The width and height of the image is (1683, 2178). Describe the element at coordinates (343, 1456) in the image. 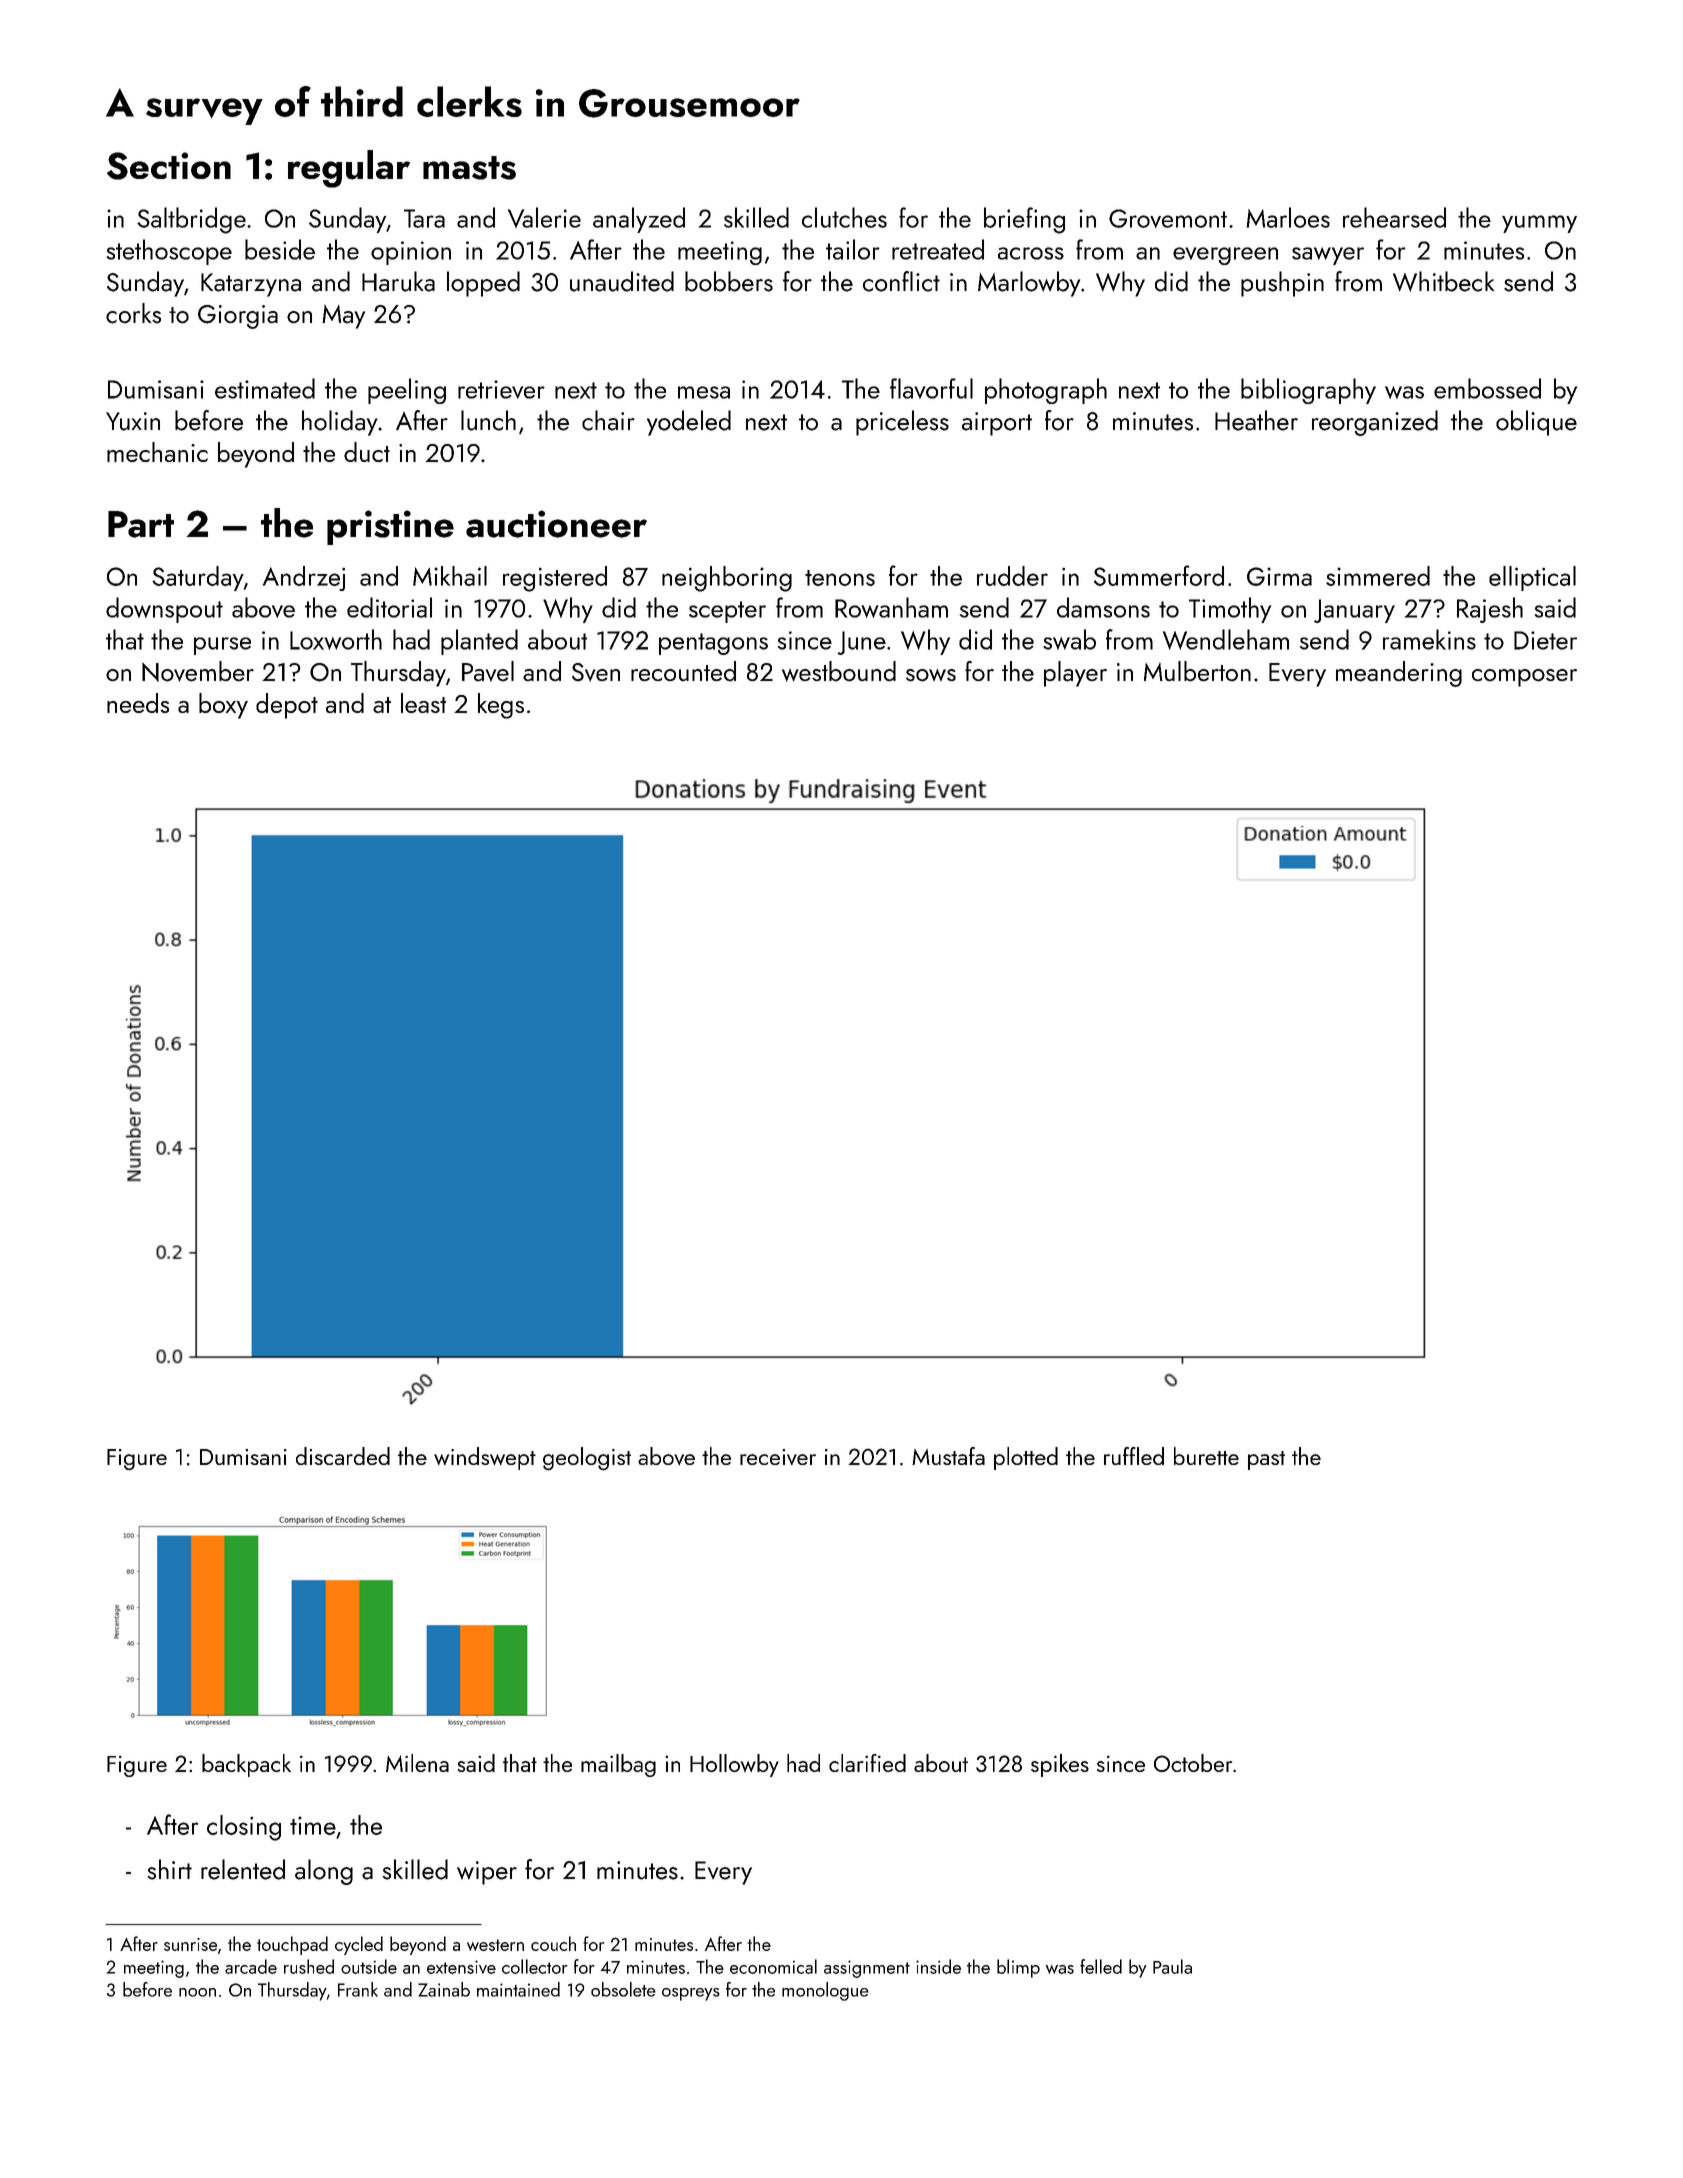

I see `discarded` at that location.
